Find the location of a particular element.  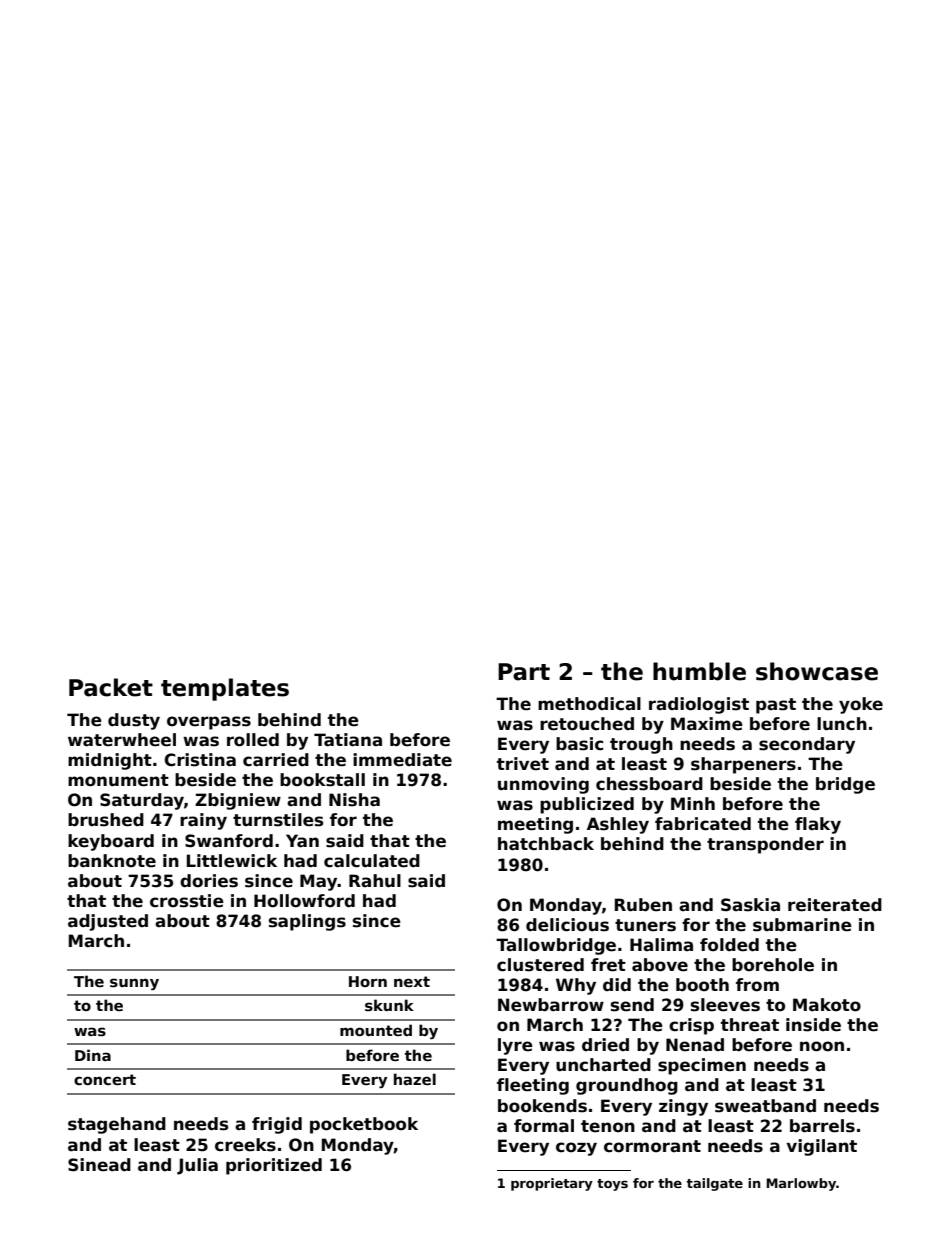

Nisha is located at coordinates (354, 800).
